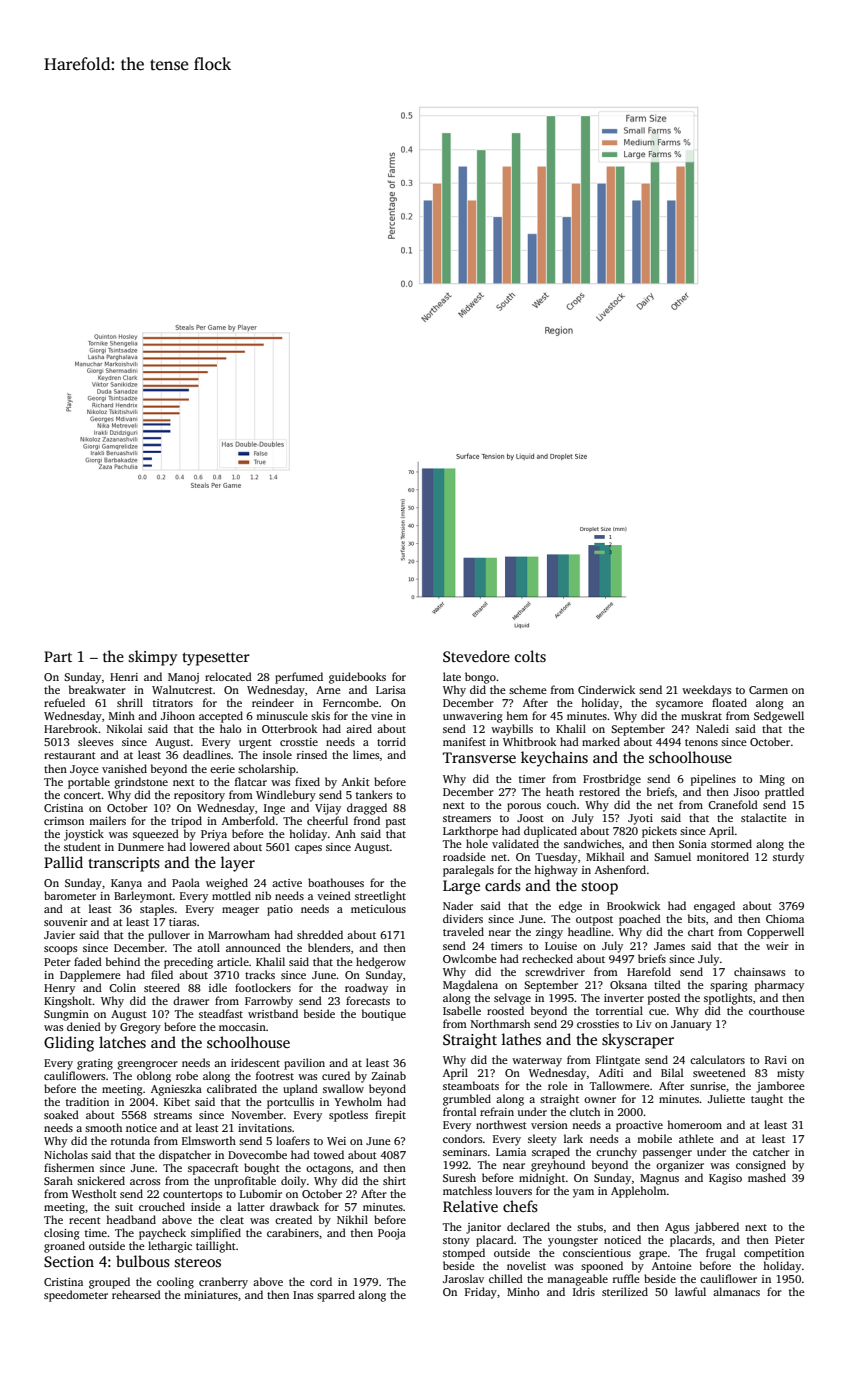 This screenshot has height=1400, width=849. I want to click on firepit, so click(390, 1116).
